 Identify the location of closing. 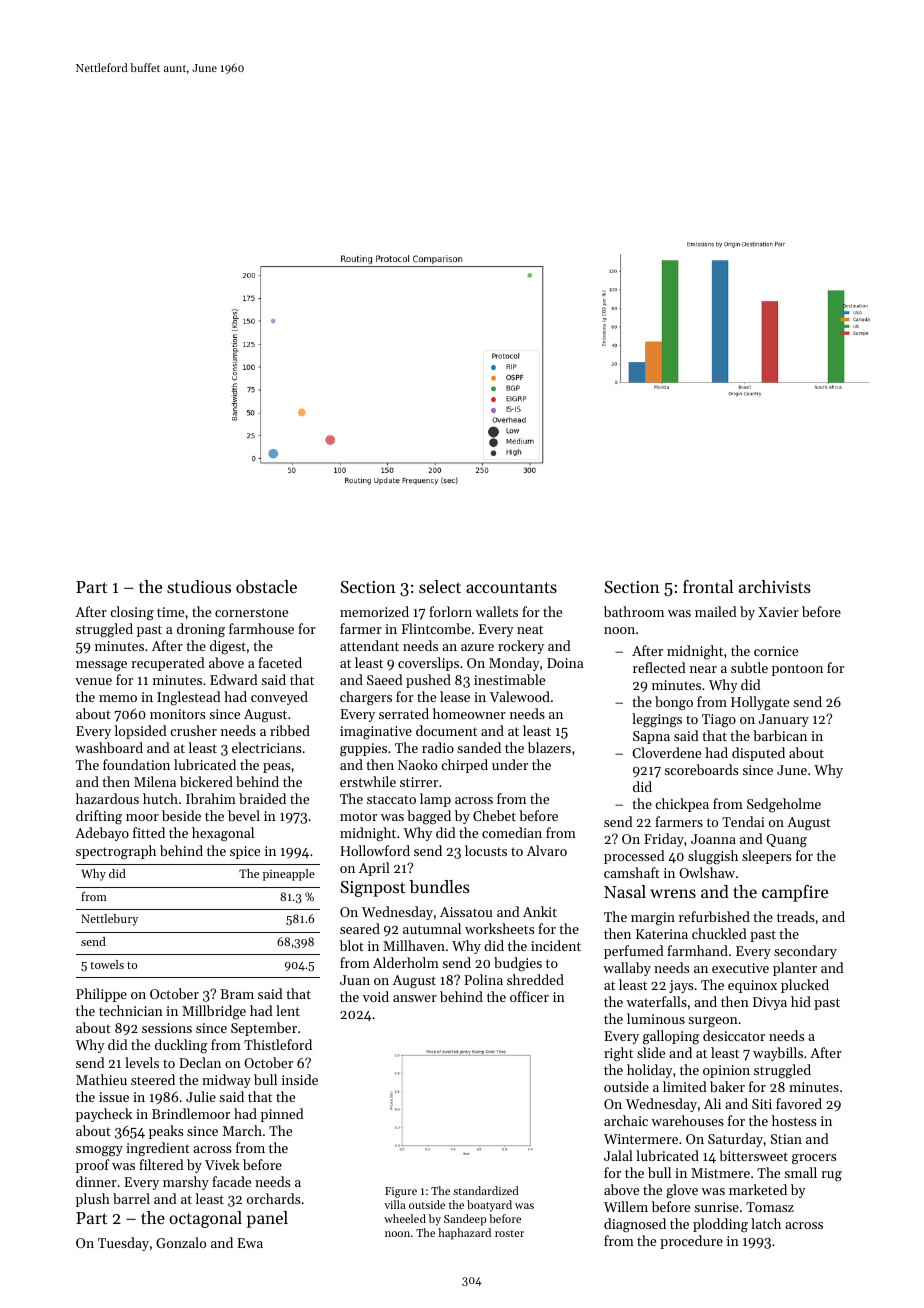
(132, 613).
